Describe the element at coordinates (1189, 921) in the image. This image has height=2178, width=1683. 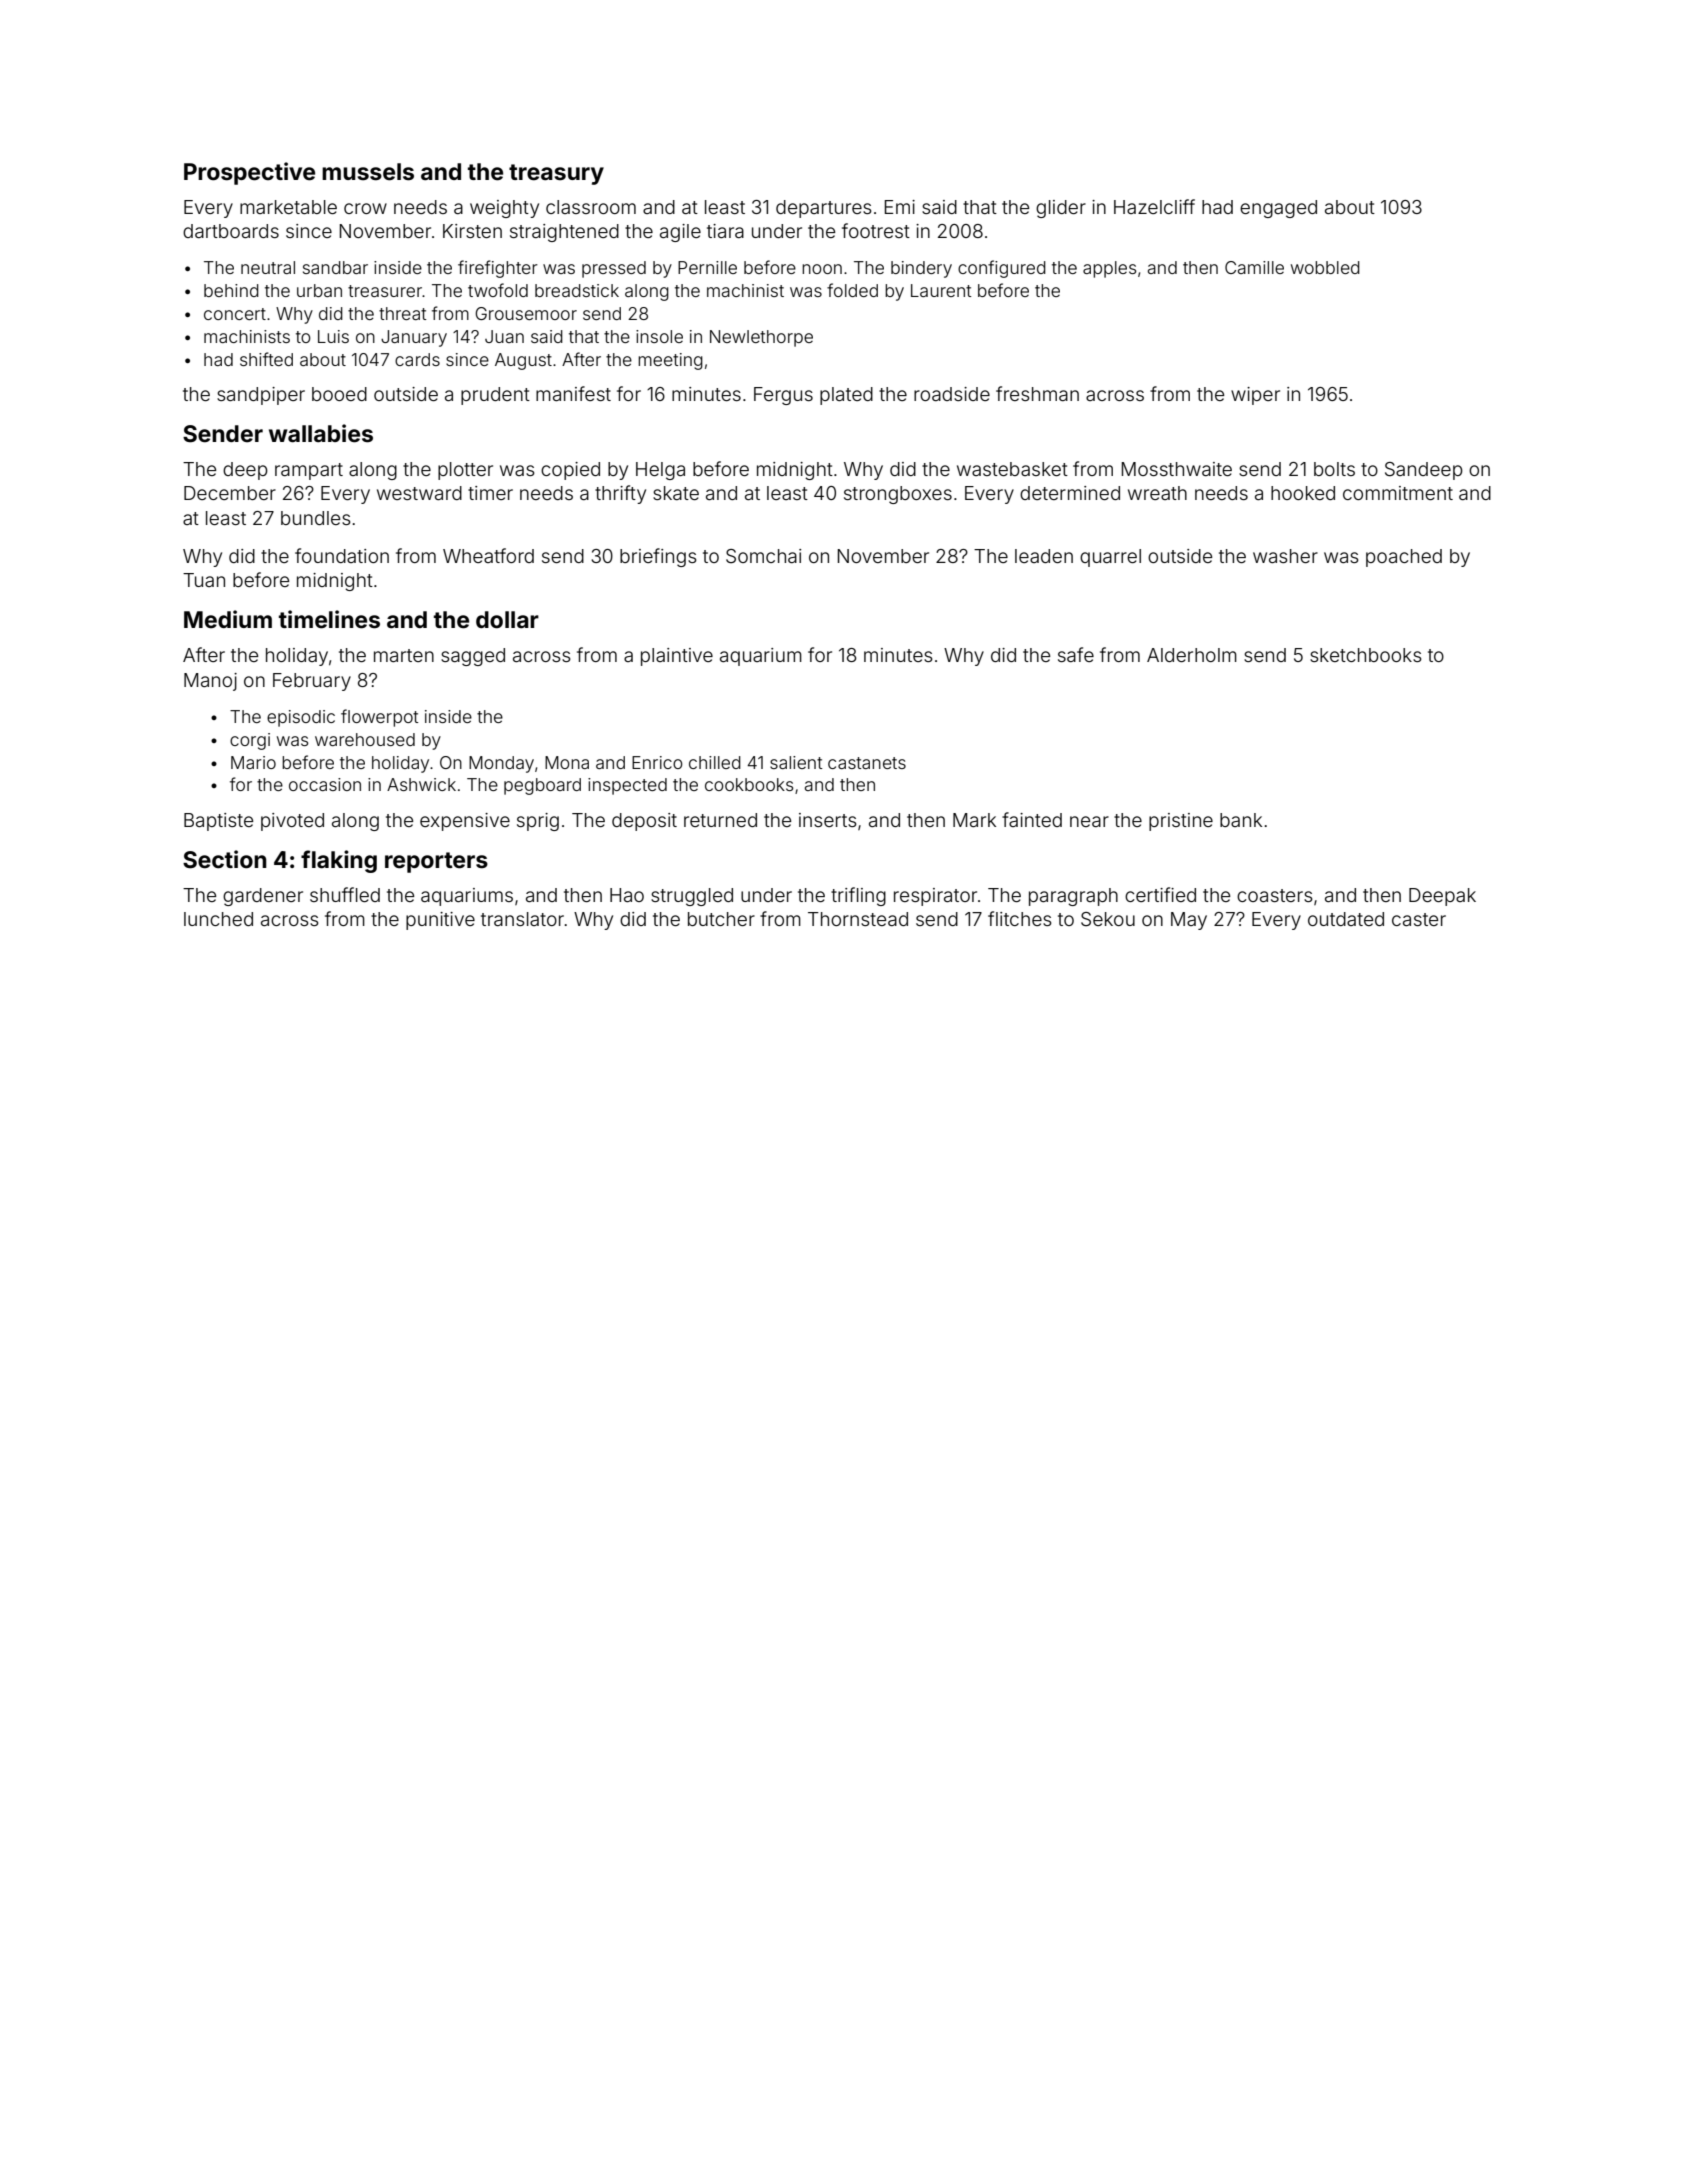
I see `May` at that location.
